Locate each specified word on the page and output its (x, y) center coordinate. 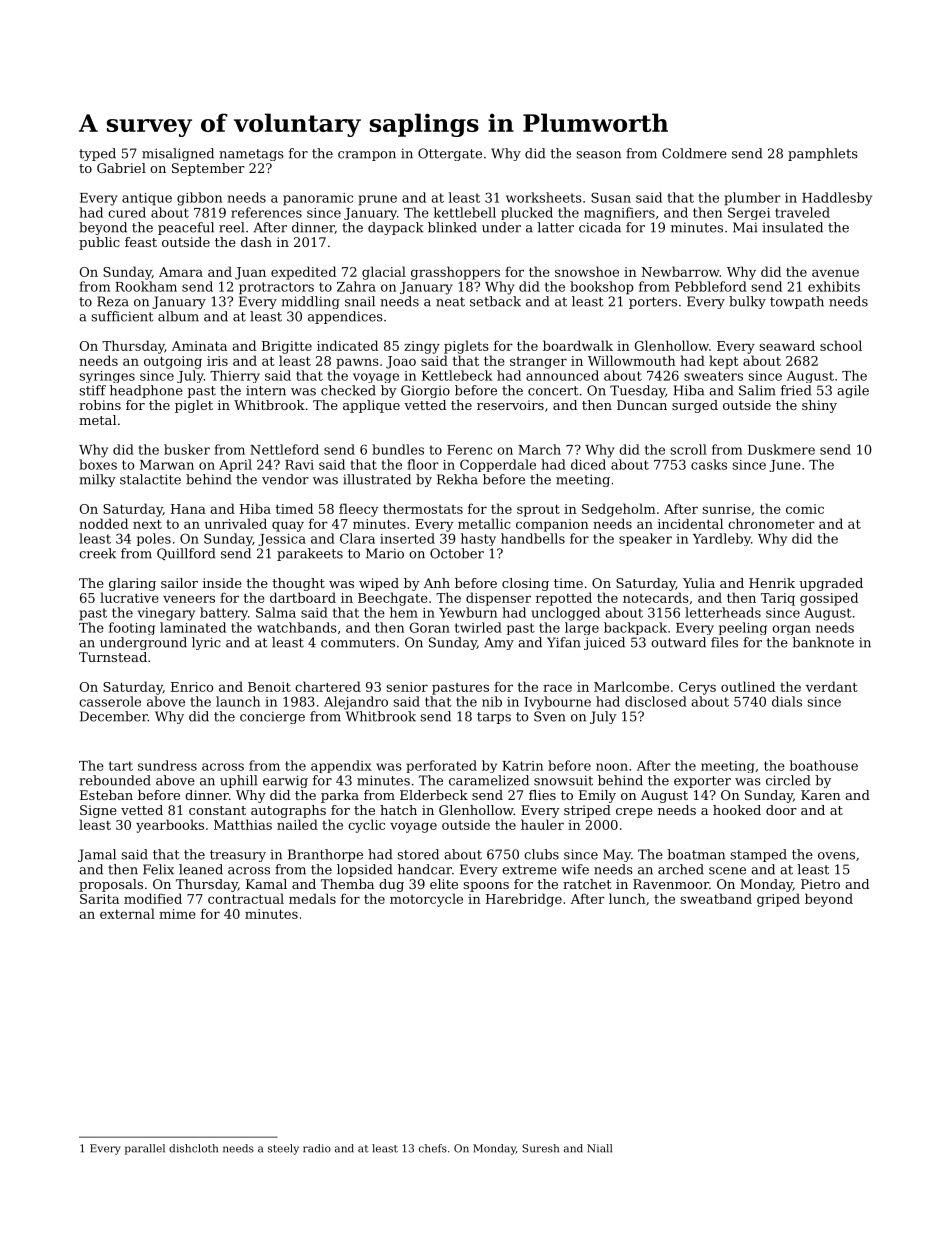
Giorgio (425, 391)
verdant (832, 686)
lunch (627, 898)
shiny (819, 406)
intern (266, 390)
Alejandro (356, 703)
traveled (802, 212)
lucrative (129, 597)
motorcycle (426, 900)
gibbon (199, 199)
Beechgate (393, 599)
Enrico (192, 687)
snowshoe (587, 271)
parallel (145, 1149)
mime (177, 914)
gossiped (829, 599)
